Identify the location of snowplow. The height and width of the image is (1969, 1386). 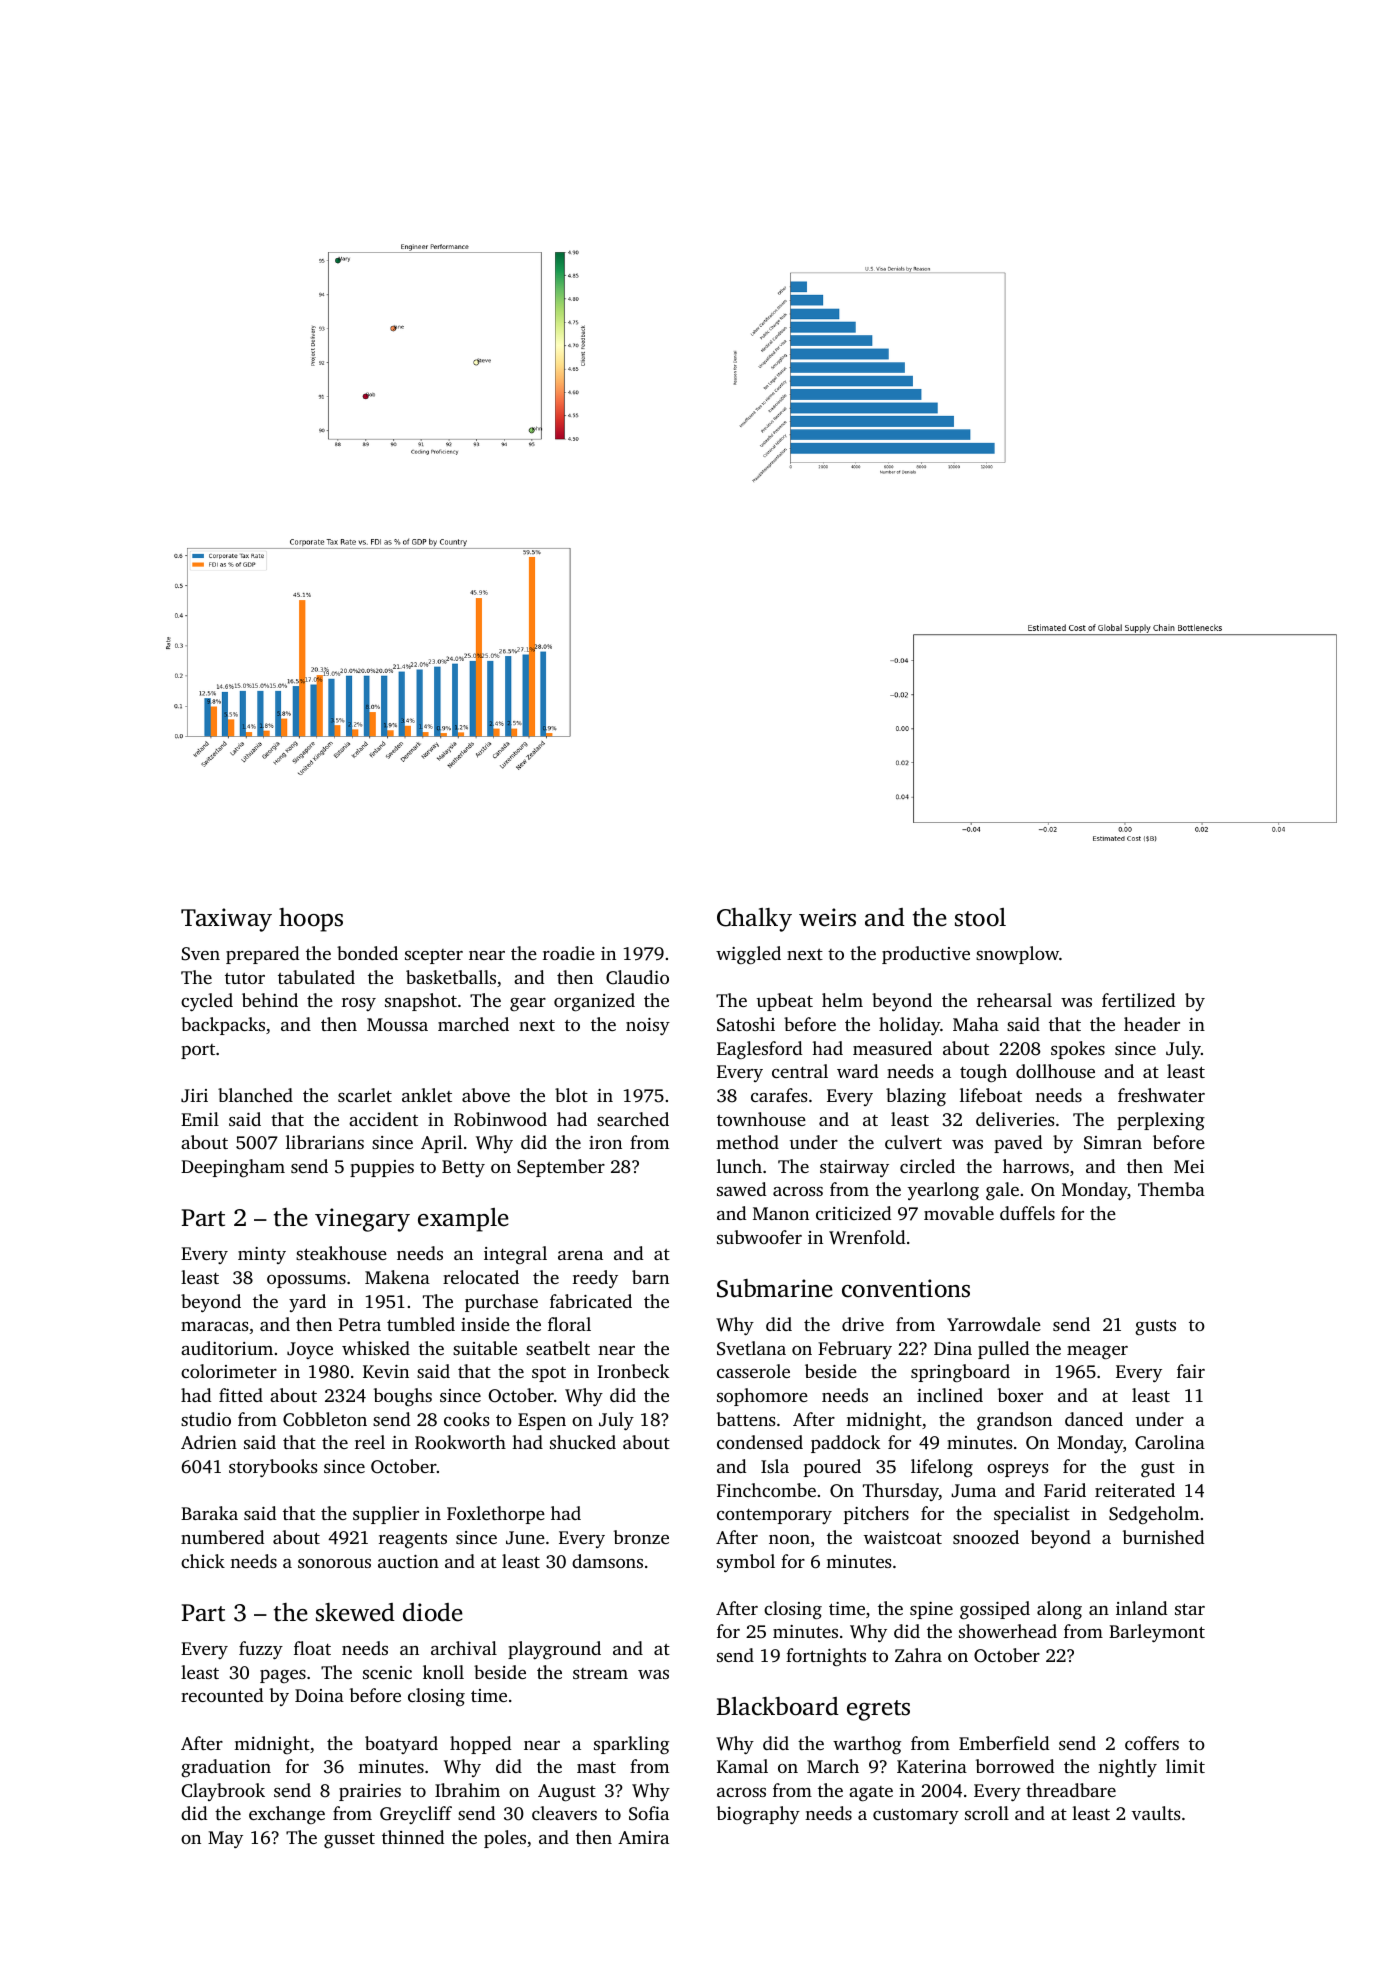
(1017, 955).
